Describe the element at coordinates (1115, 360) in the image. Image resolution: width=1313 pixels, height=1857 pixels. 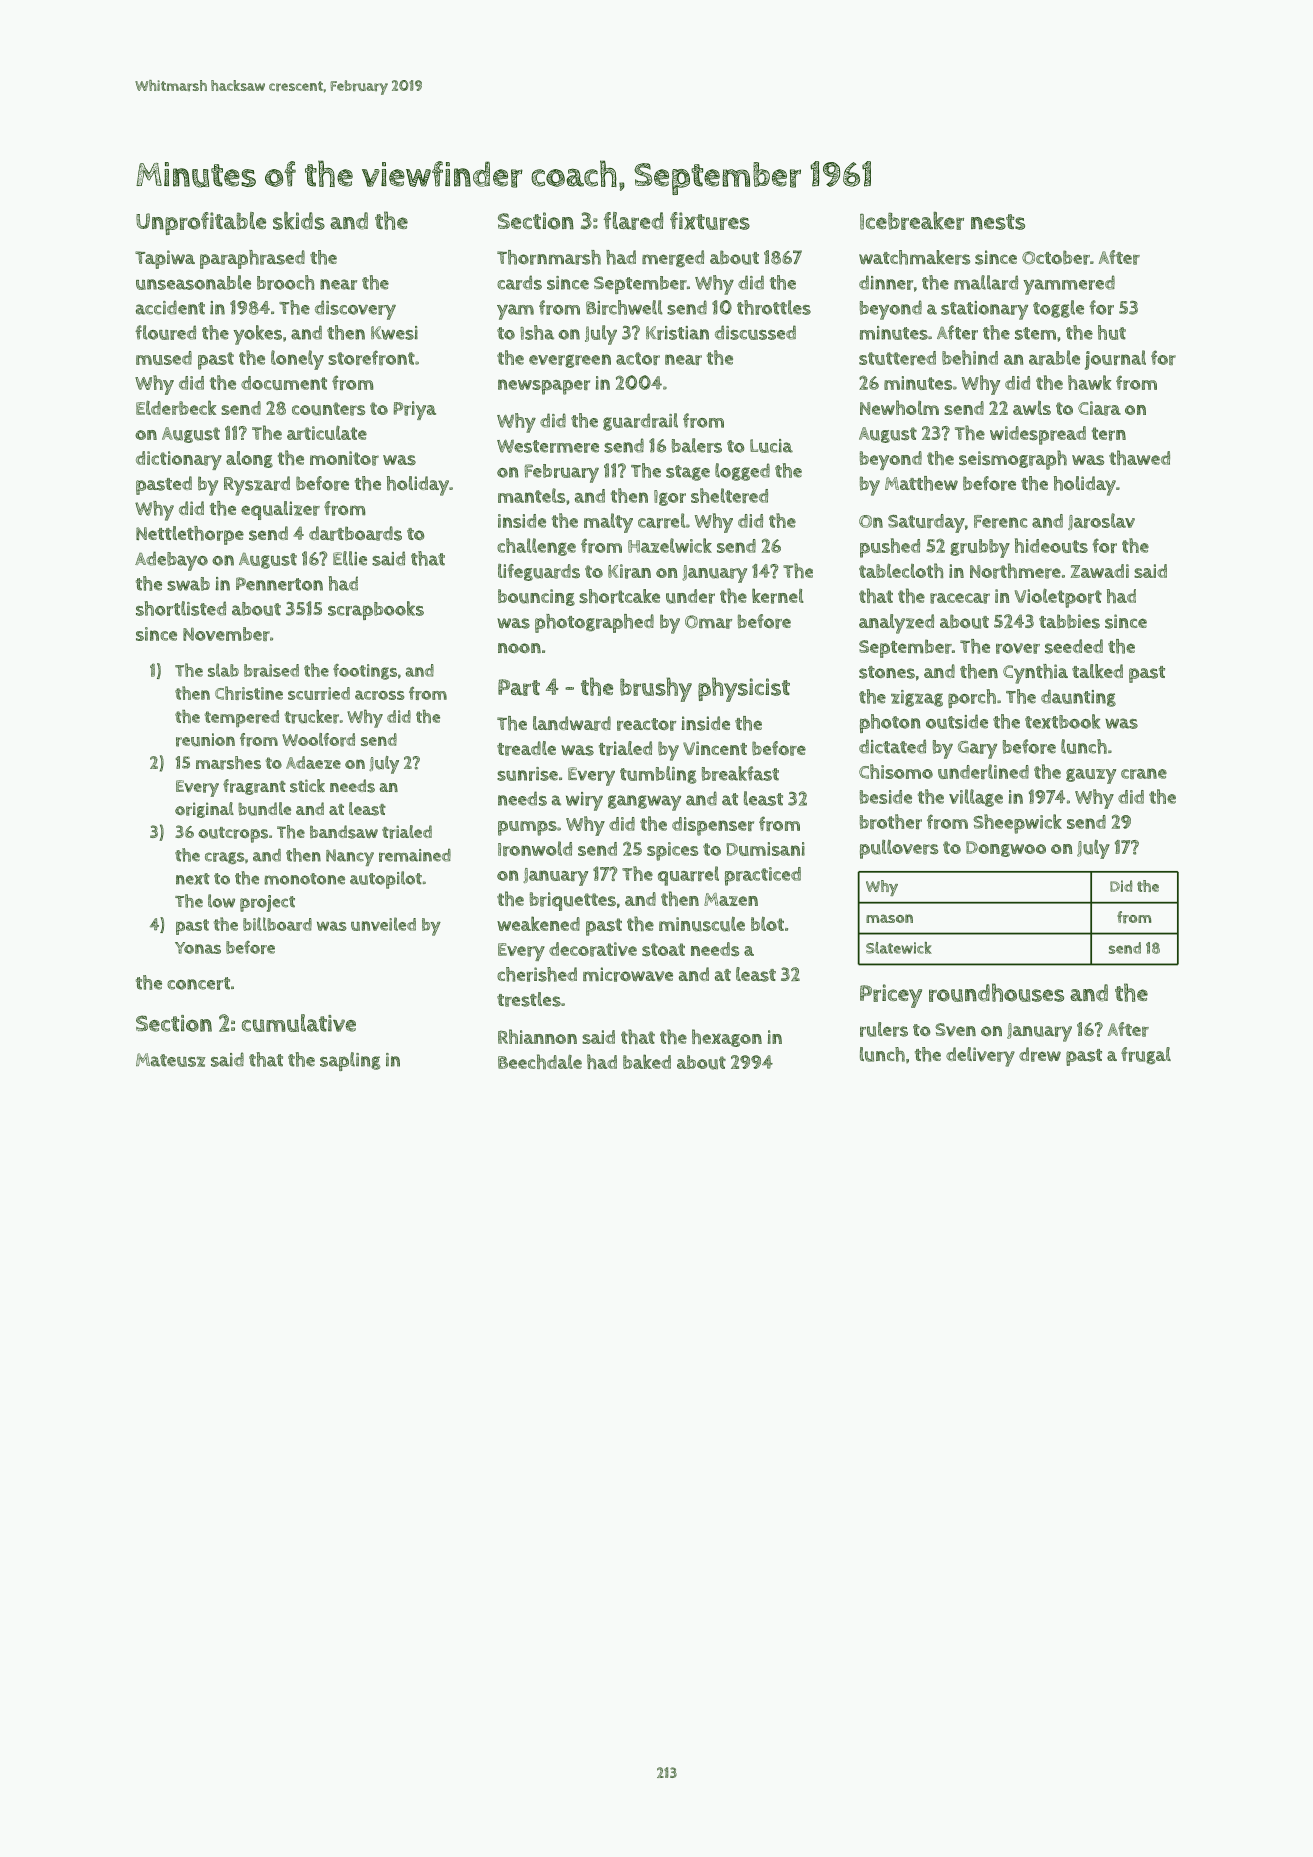
I see `journal` at that location.
